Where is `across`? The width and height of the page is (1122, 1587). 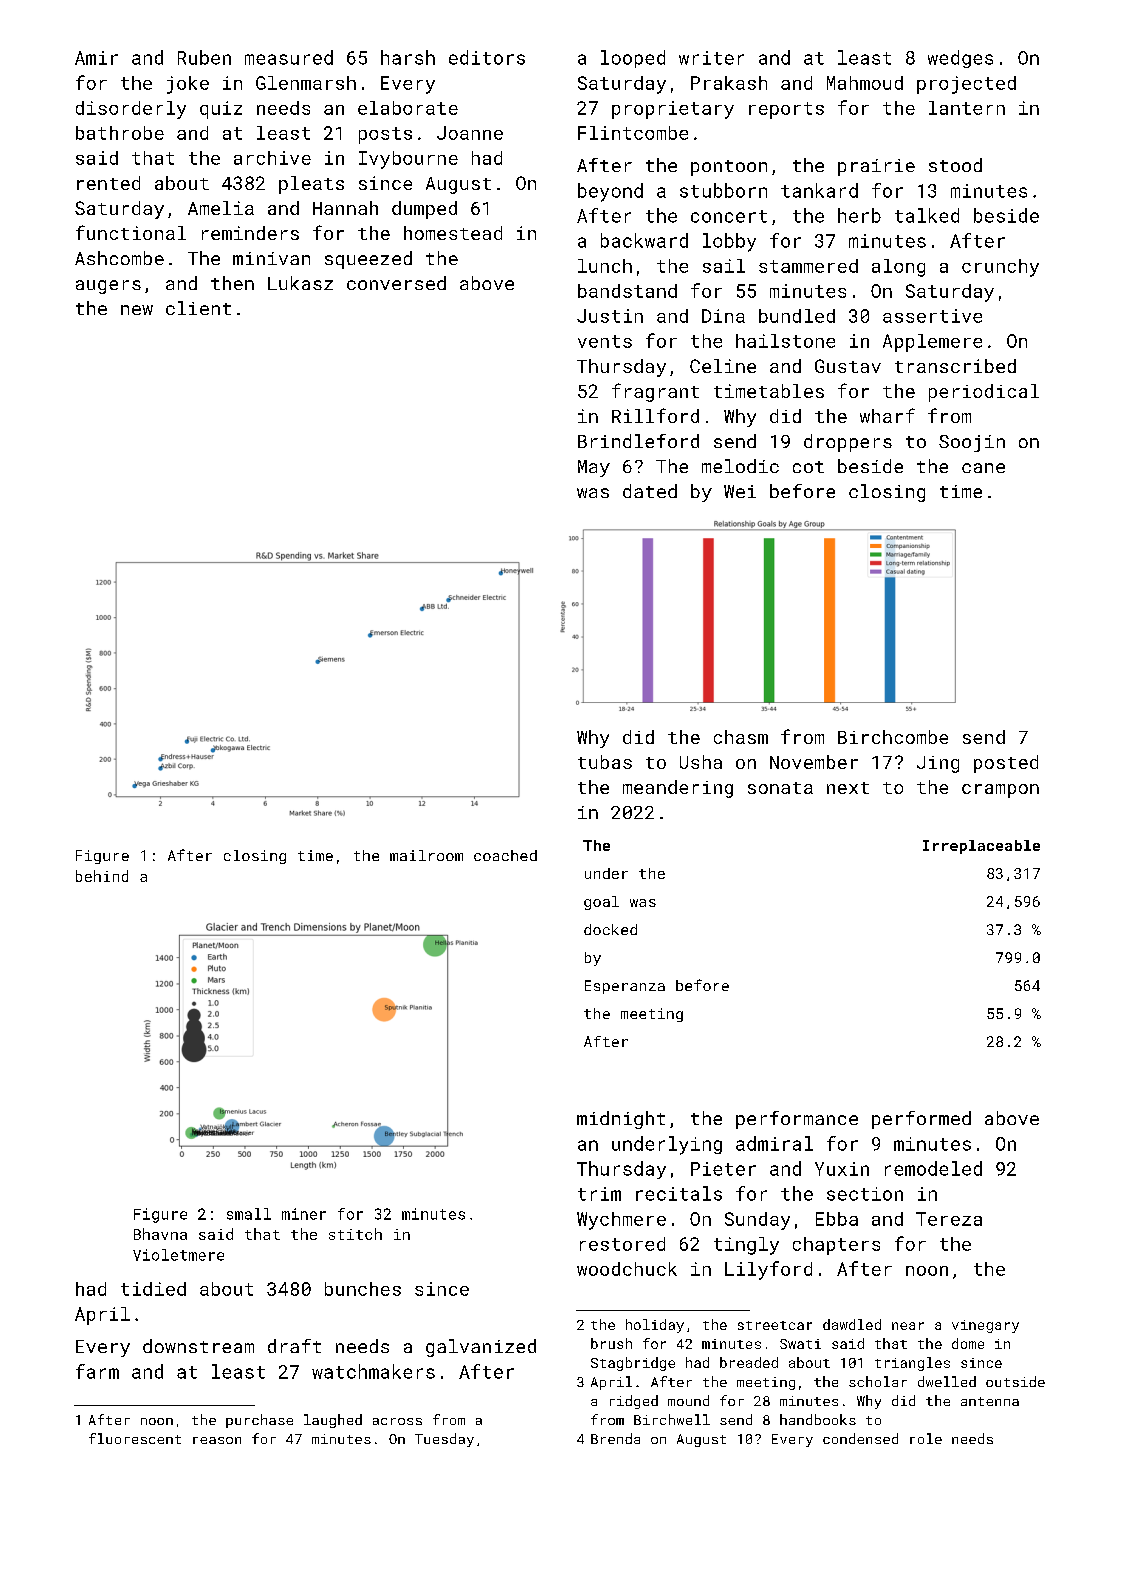
across is located at coordinates (397, 1421).
